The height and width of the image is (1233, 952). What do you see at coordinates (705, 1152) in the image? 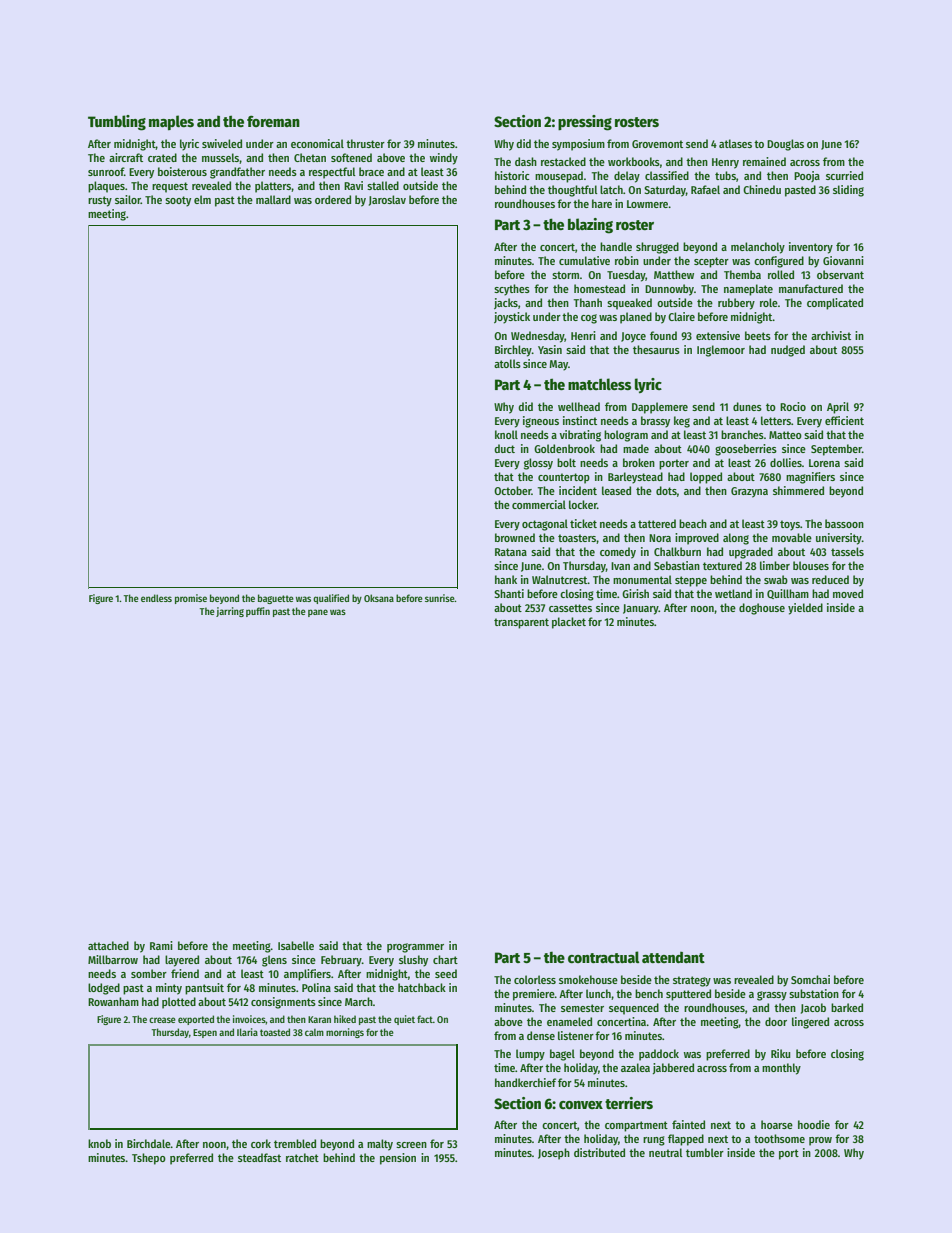
I see `tumbler` at bounding box center [705, 1152].
